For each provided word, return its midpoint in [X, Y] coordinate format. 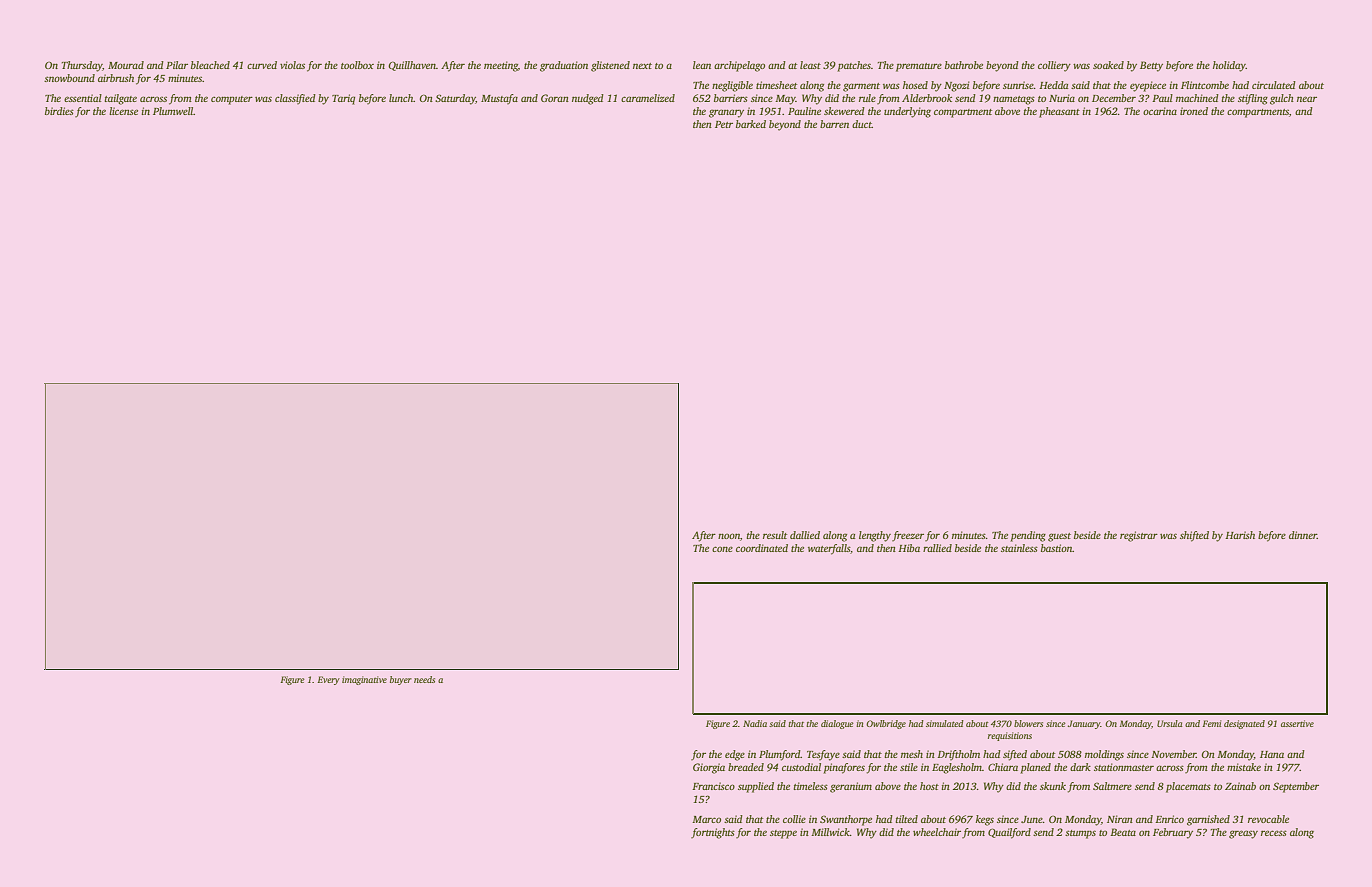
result [775, 535]
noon [729, 536]
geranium [851, 787]
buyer [401, 680]
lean [702, 65]
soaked [1108, 65]
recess [1274, 833]
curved [262, 65]
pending [1028, 536]
